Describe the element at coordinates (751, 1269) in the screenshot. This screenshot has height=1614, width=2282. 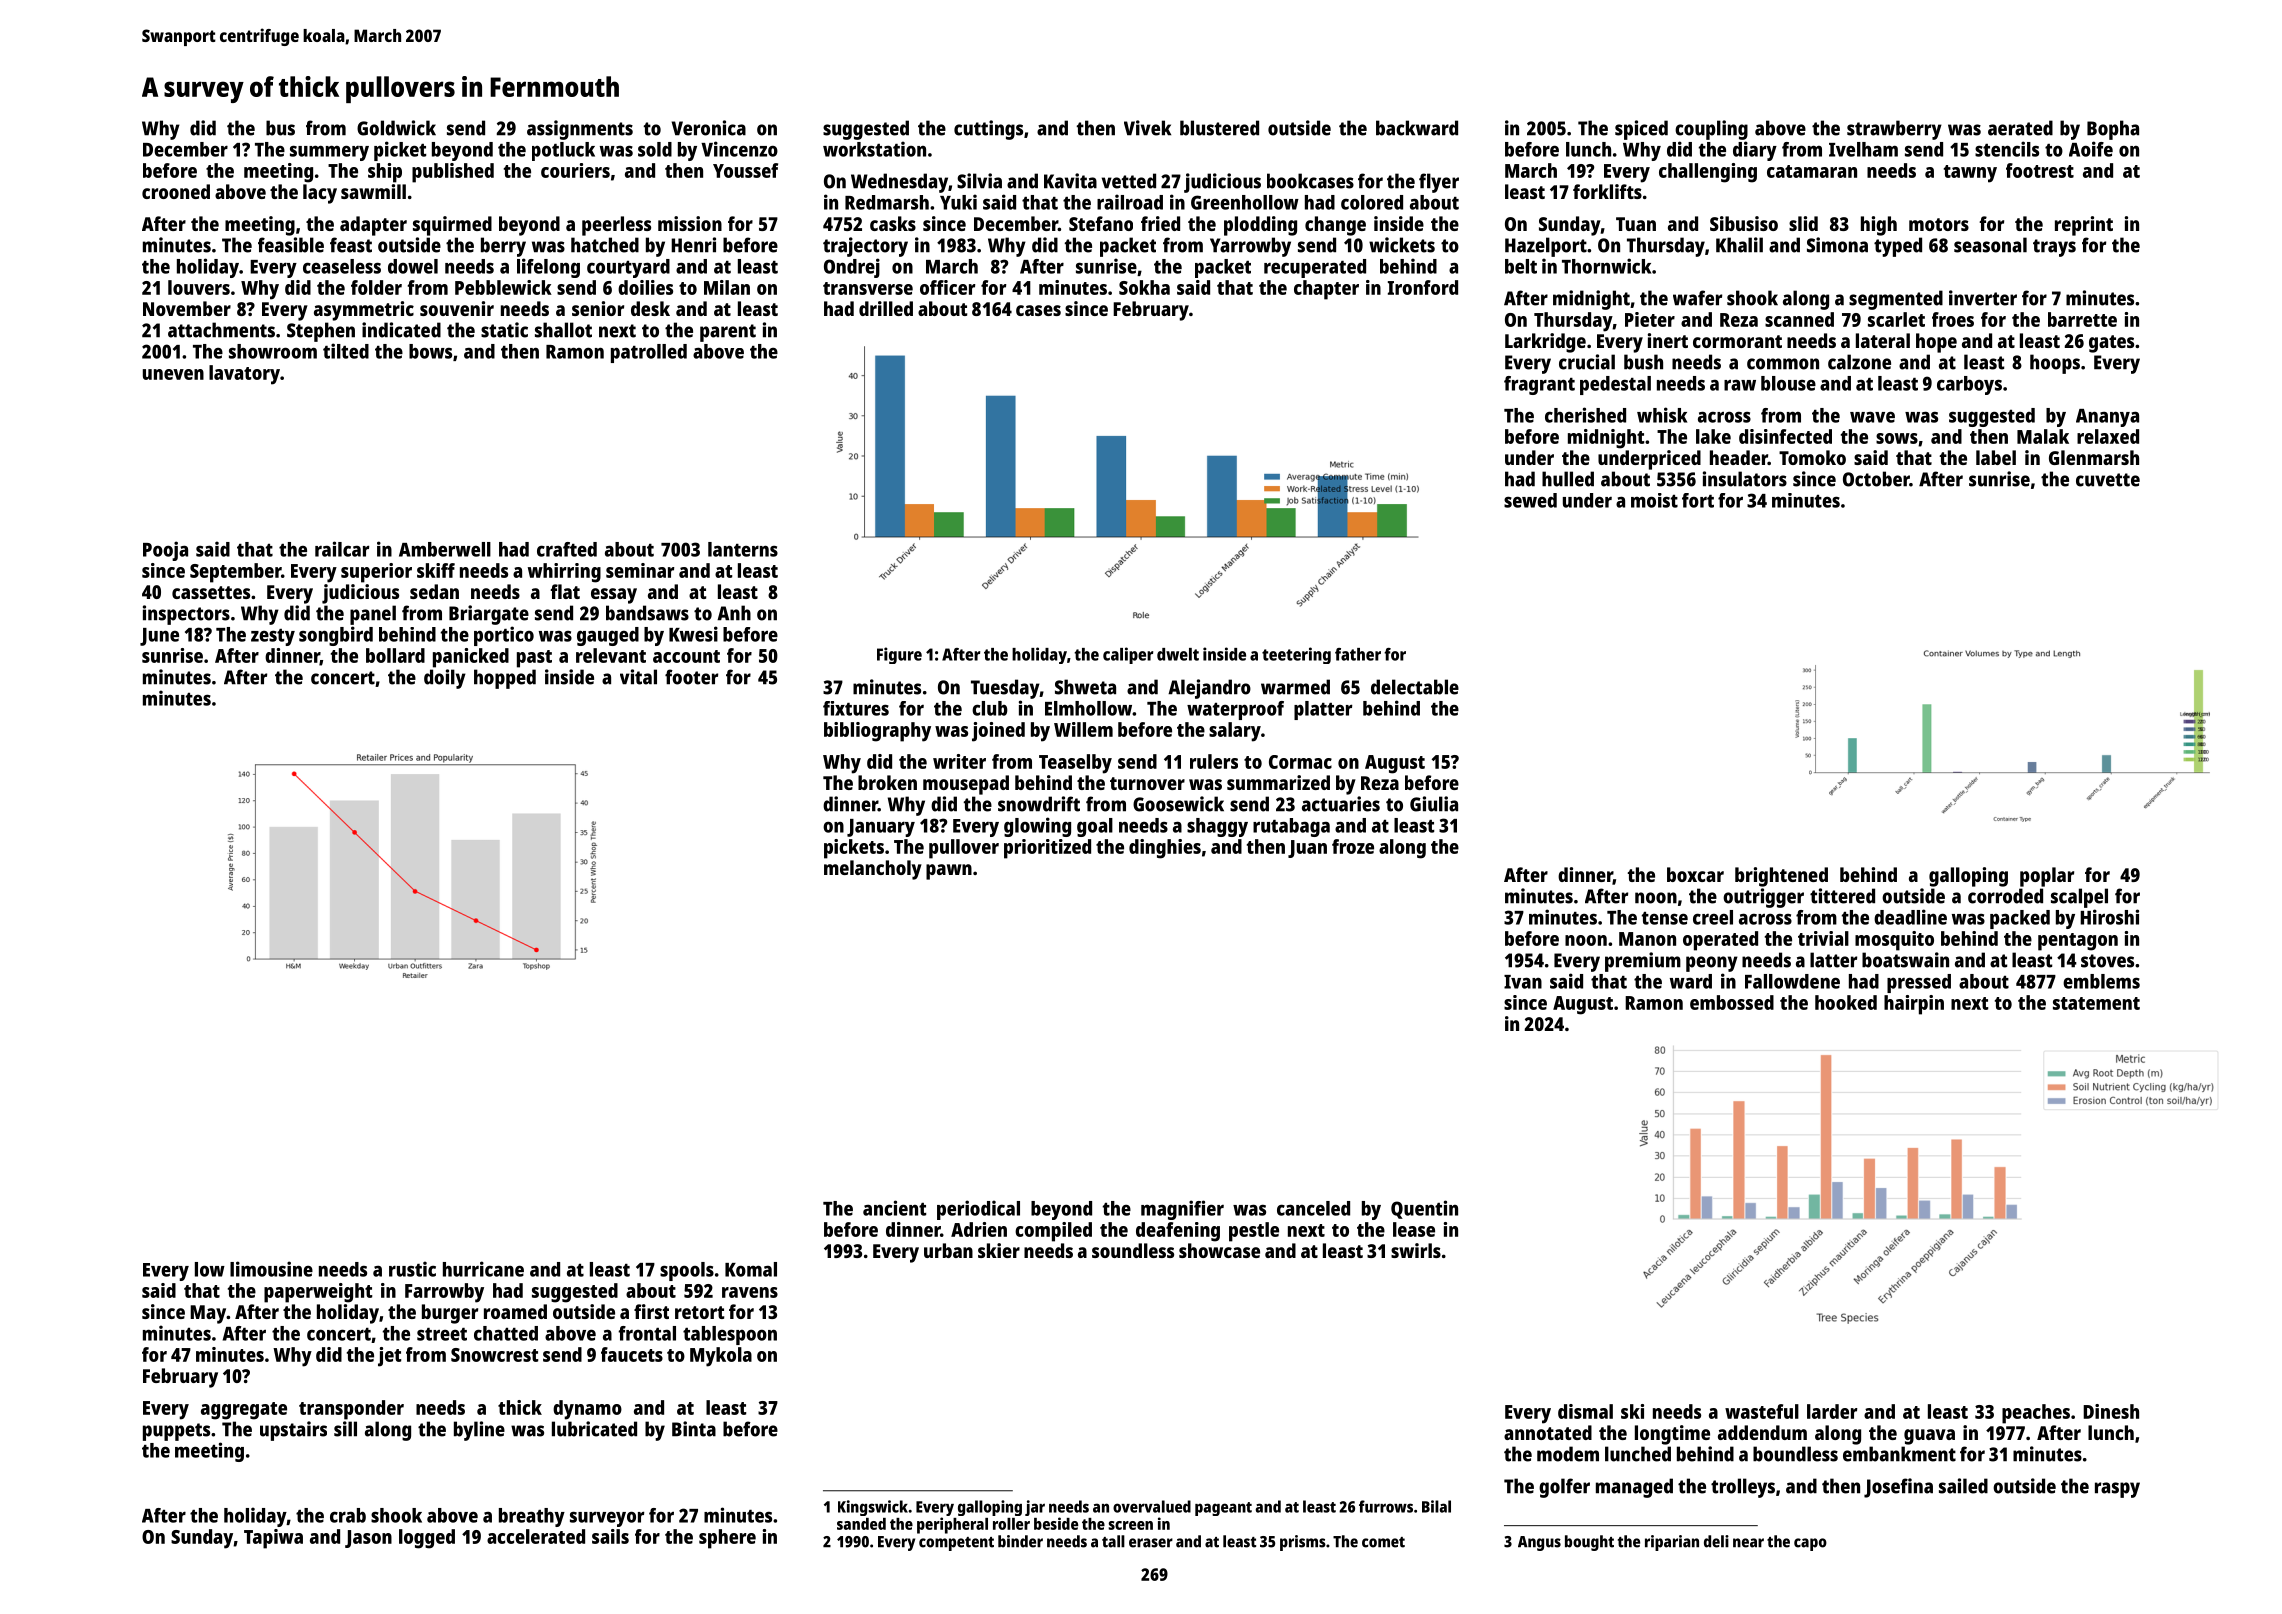
I see `Komal` at that location.
